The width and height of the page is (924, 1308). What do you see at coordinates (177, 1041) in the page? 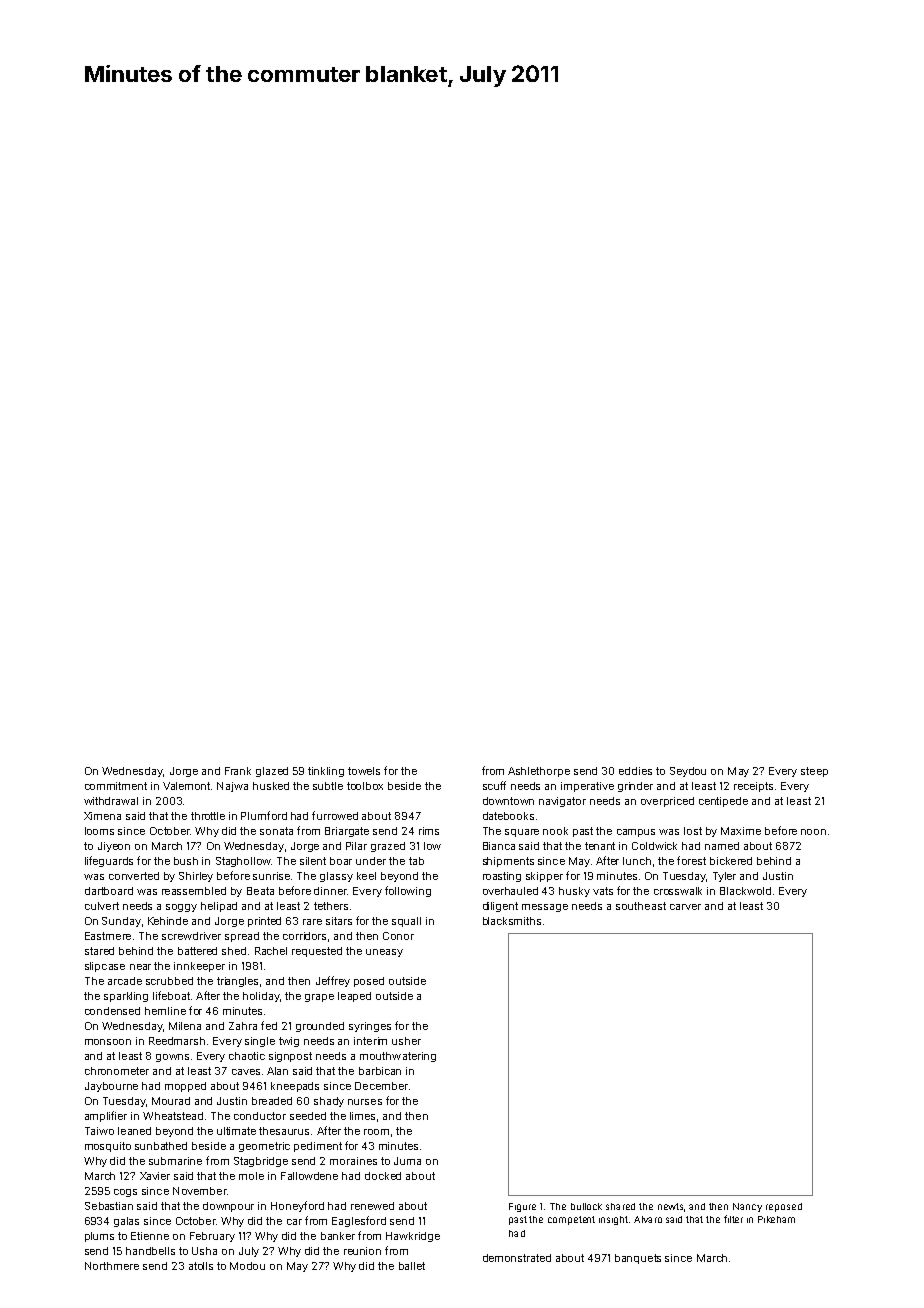
I see `Reedmarsh` at bounding box center [177, 1041].
